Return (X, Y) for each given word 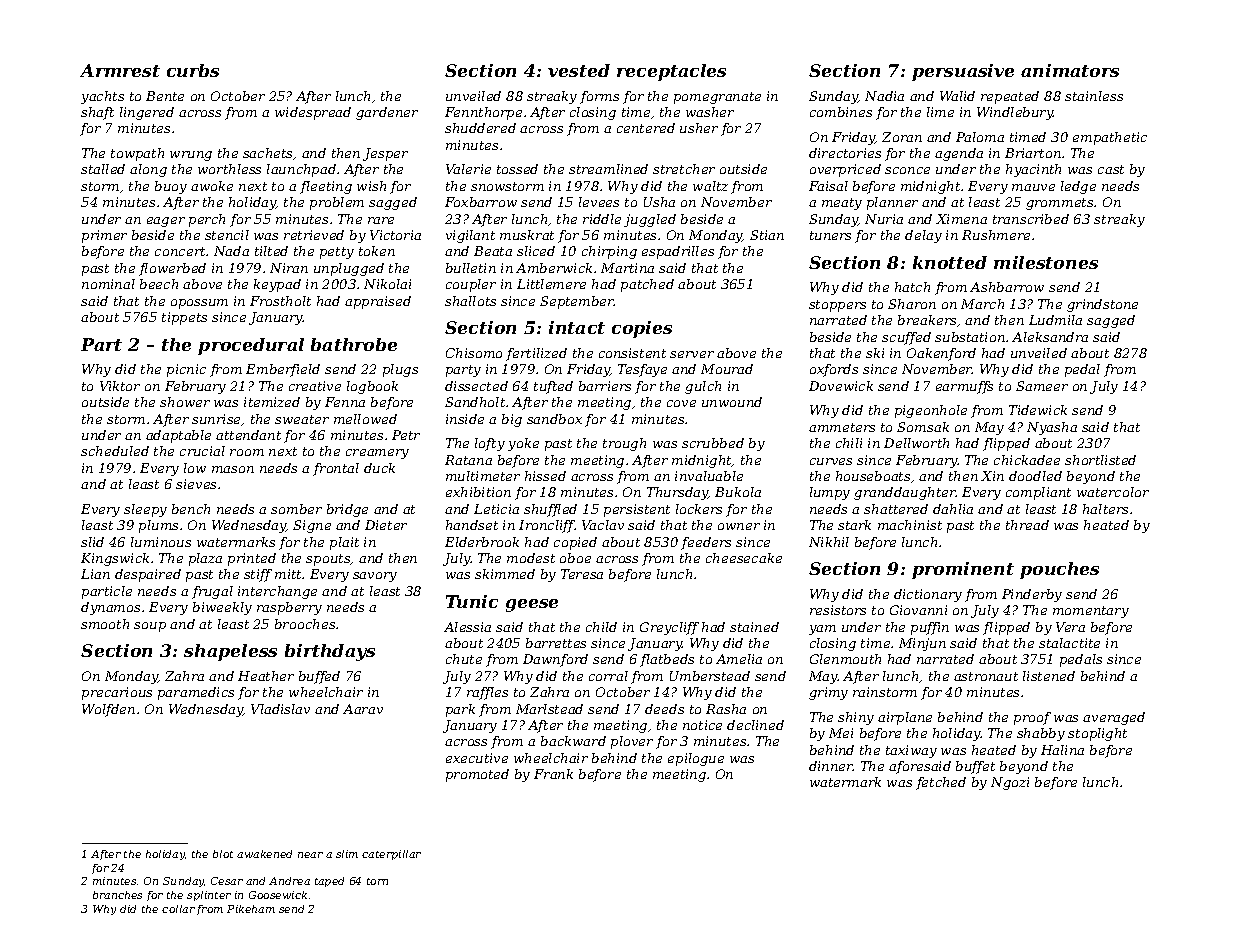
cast (1111, 169)
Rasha (726, 709)
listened (1049, 676)
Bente (165, 96)
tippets (184, 318)
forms (599, 97)
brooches (305, 624)
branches (117, 895)
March (982, 304)
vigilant (470, 236)
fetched (941, 783)
